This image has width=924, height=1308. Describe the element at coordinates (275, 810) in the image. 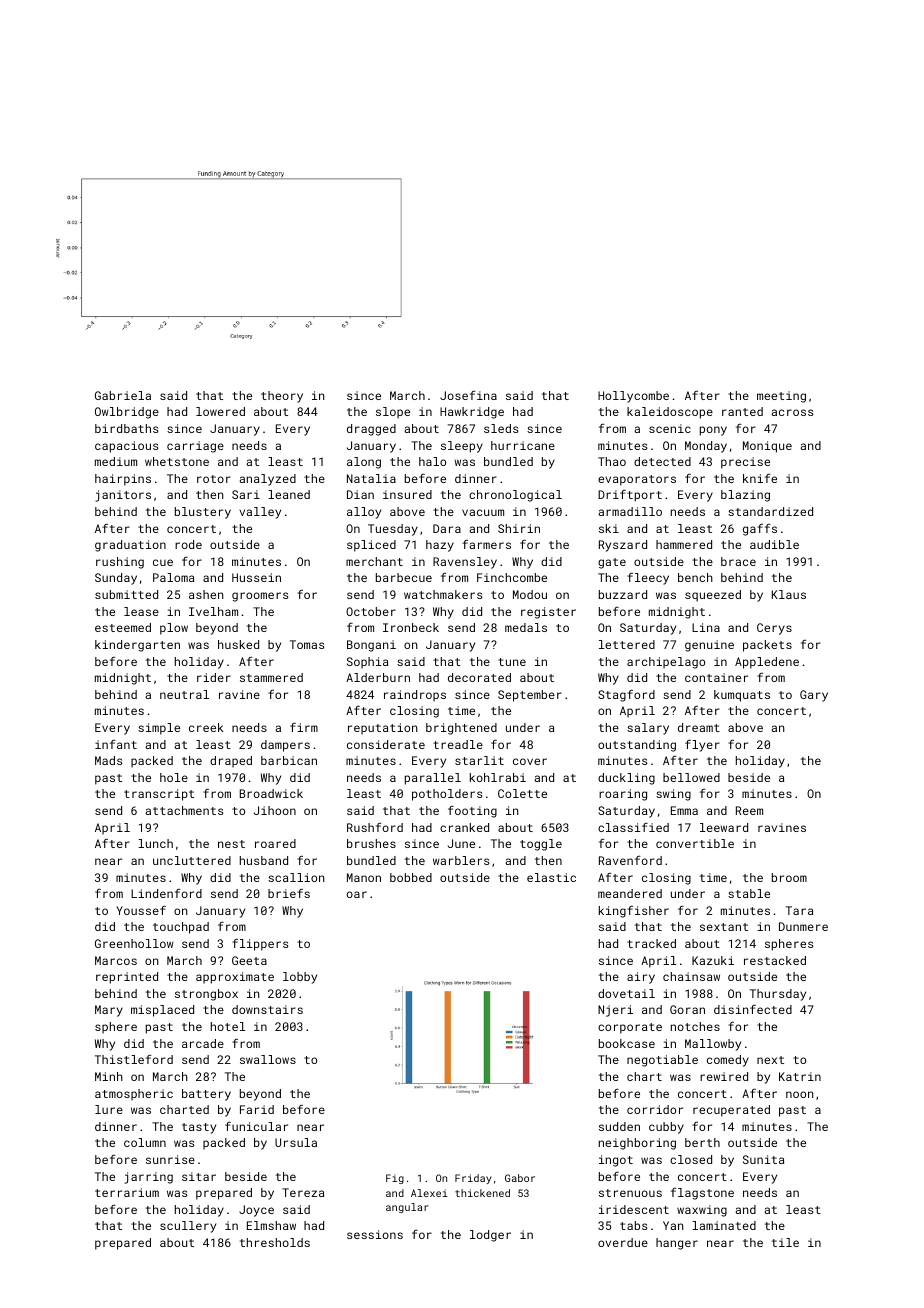

I see `Jihoon` at that location.
